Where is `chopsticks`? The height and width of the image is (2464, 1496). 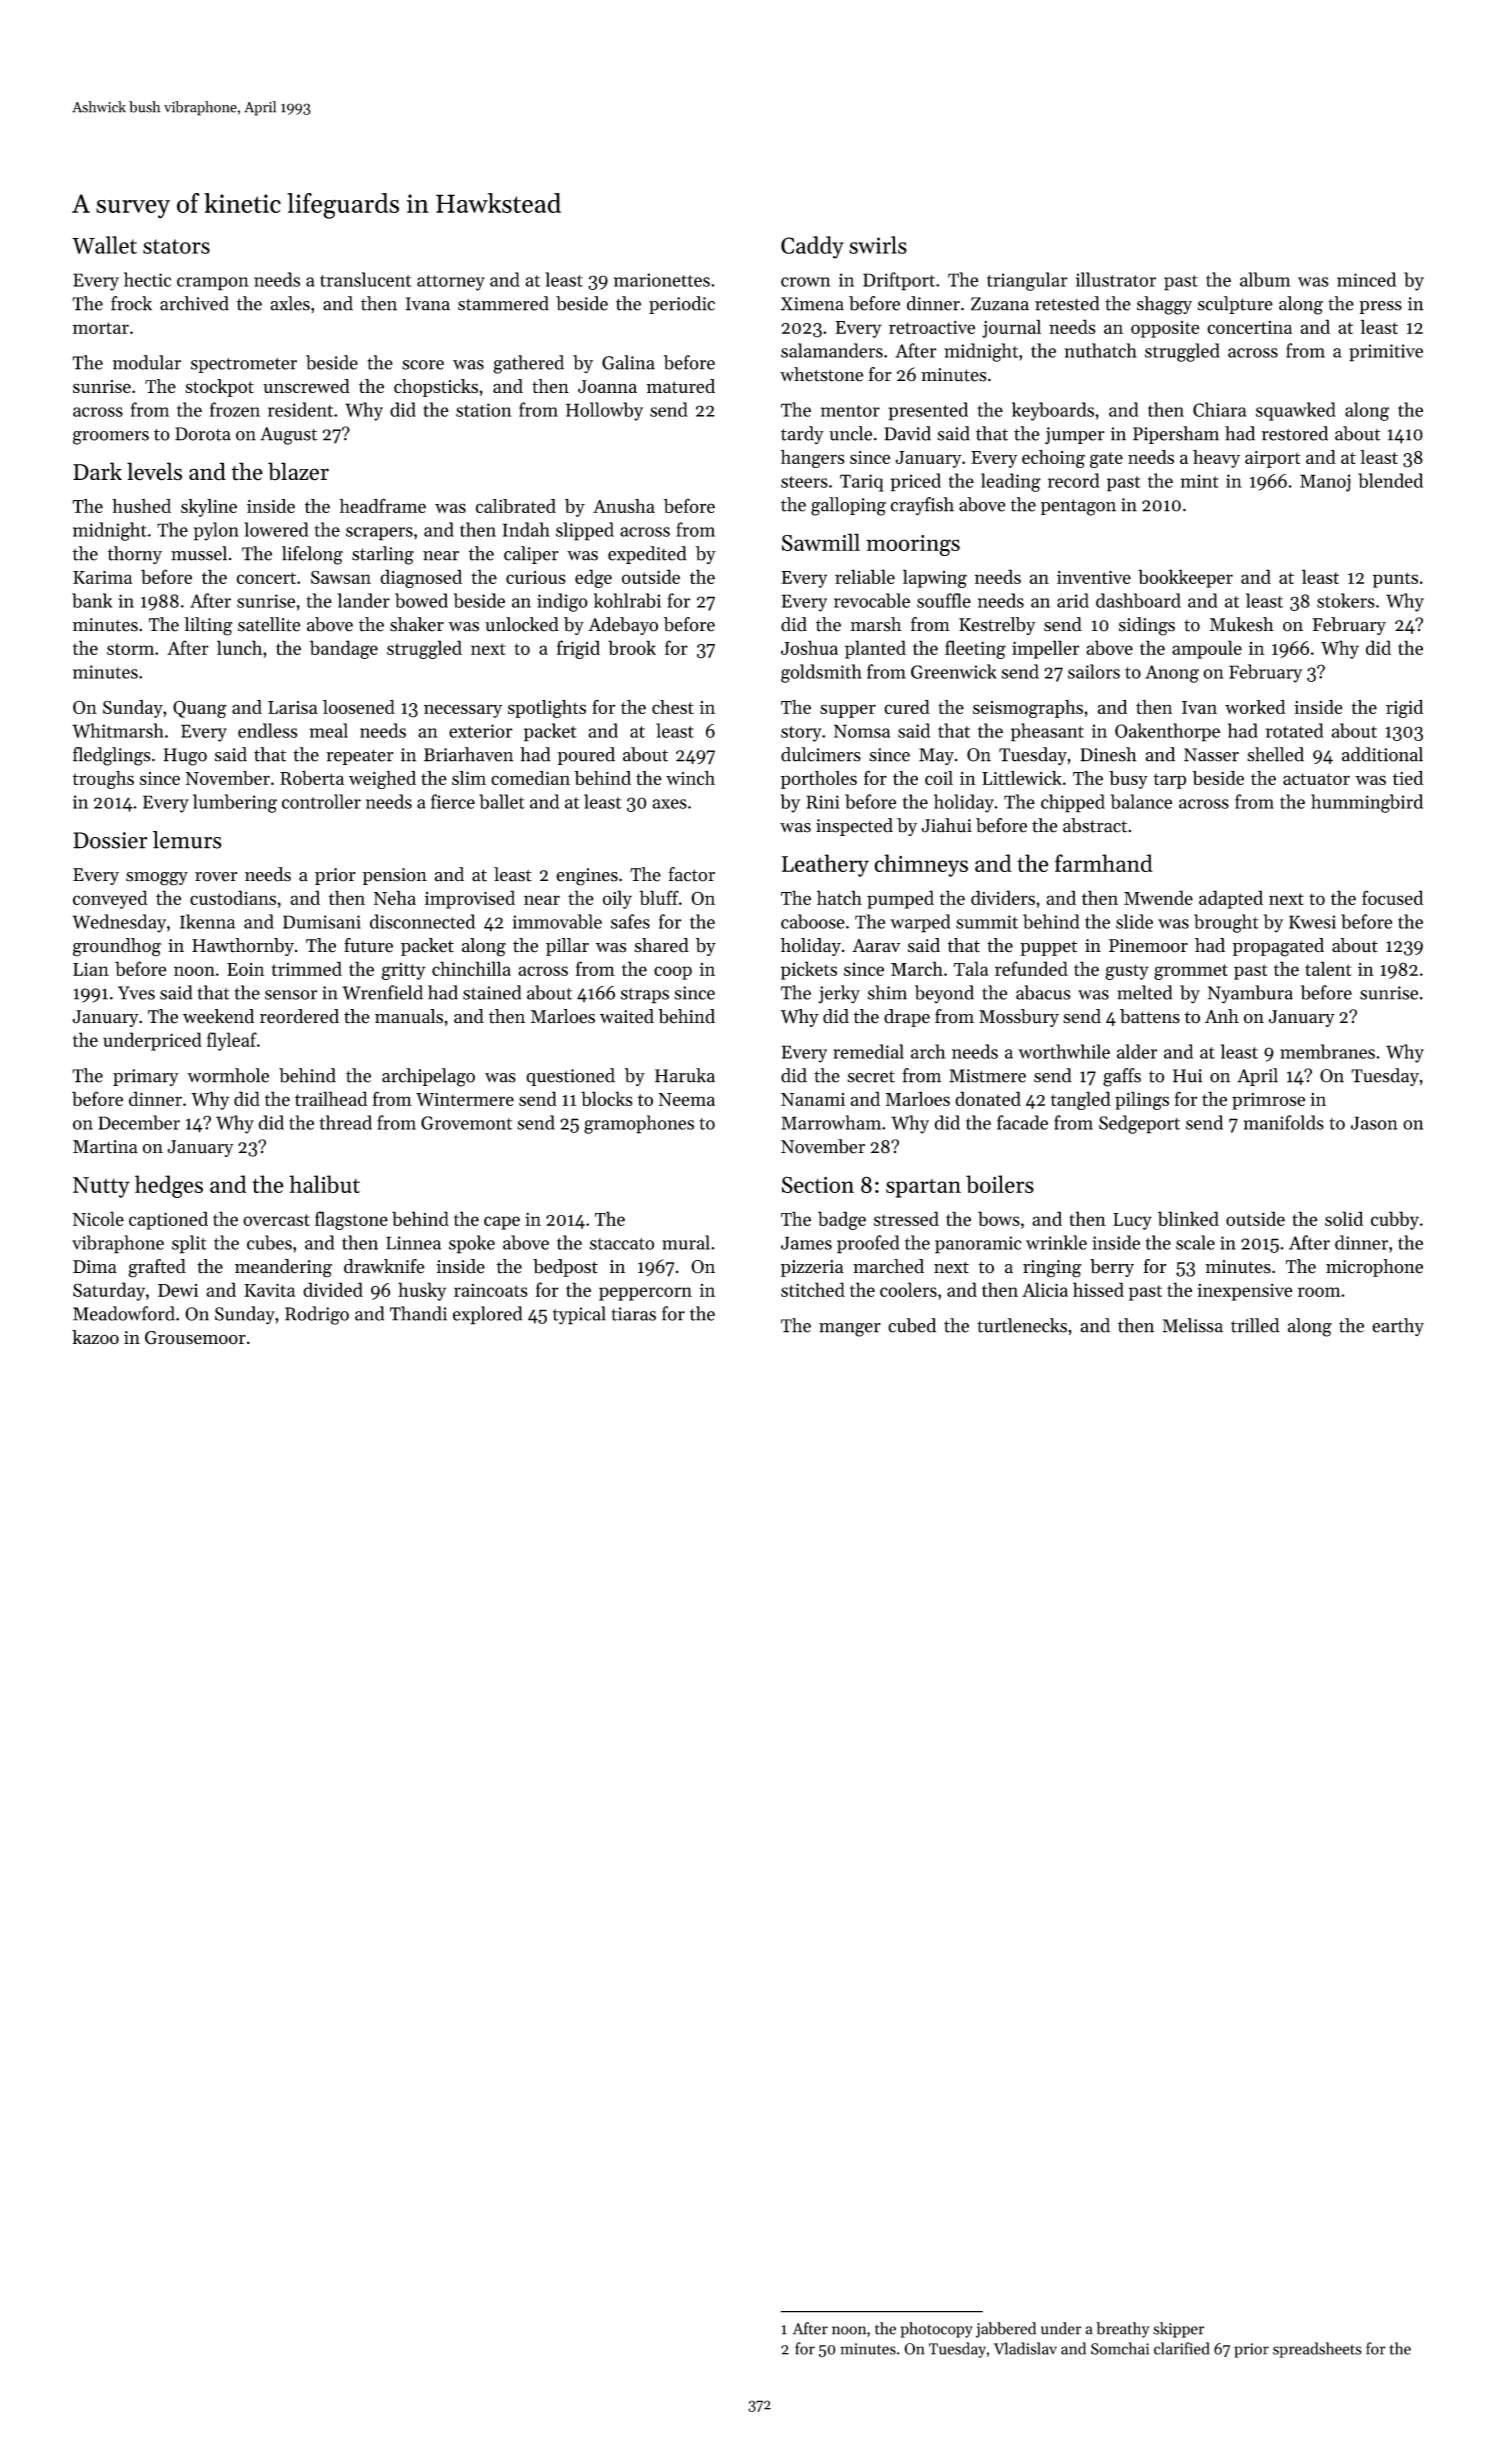 chopsticks is located at coordinates (436, 388).
